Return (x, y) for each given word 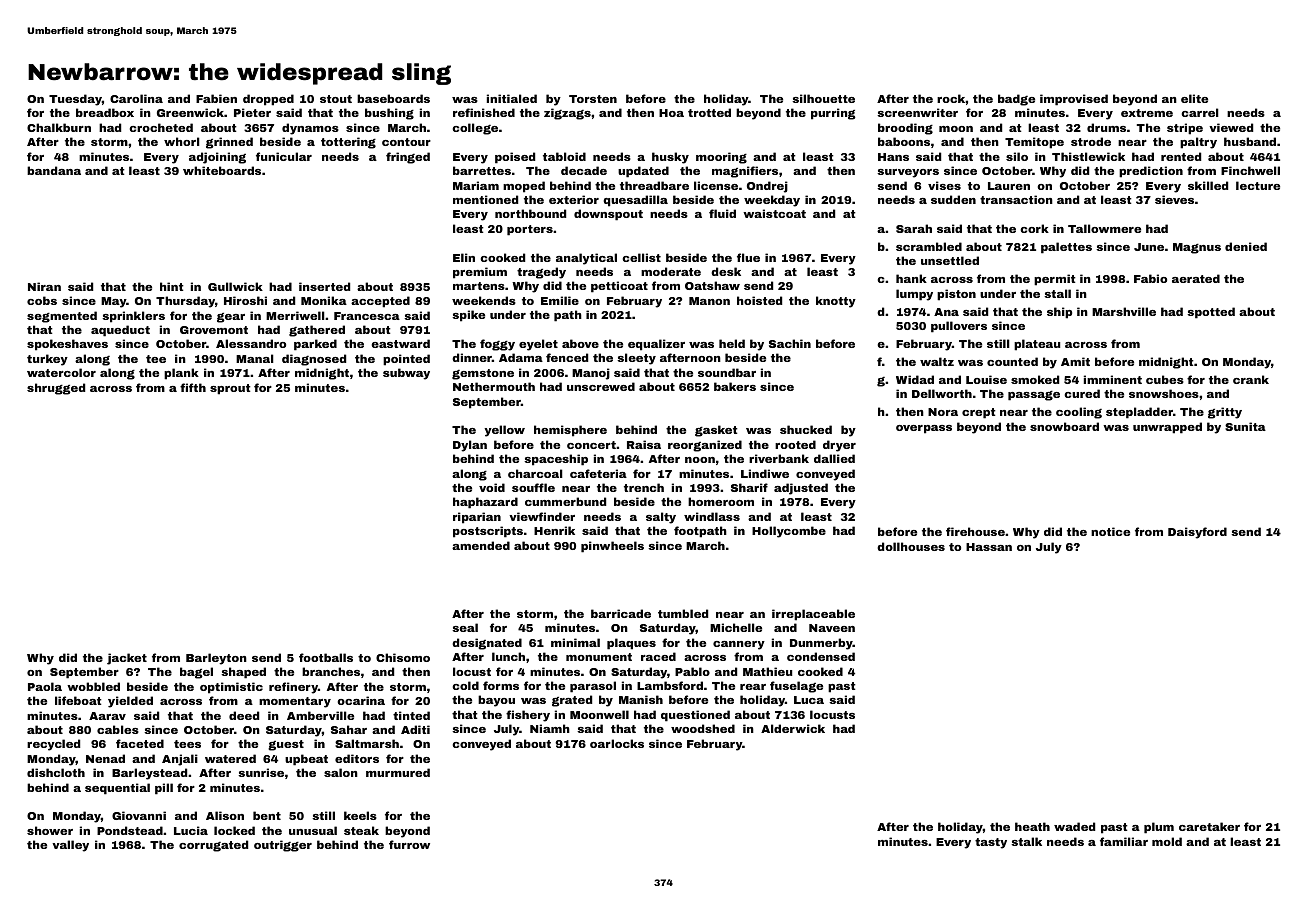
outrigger (283, 846)
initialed (512, 98)
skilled (1208, 185)
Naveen (832, 628)
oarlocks (617, 743)
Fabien (216, 98)
